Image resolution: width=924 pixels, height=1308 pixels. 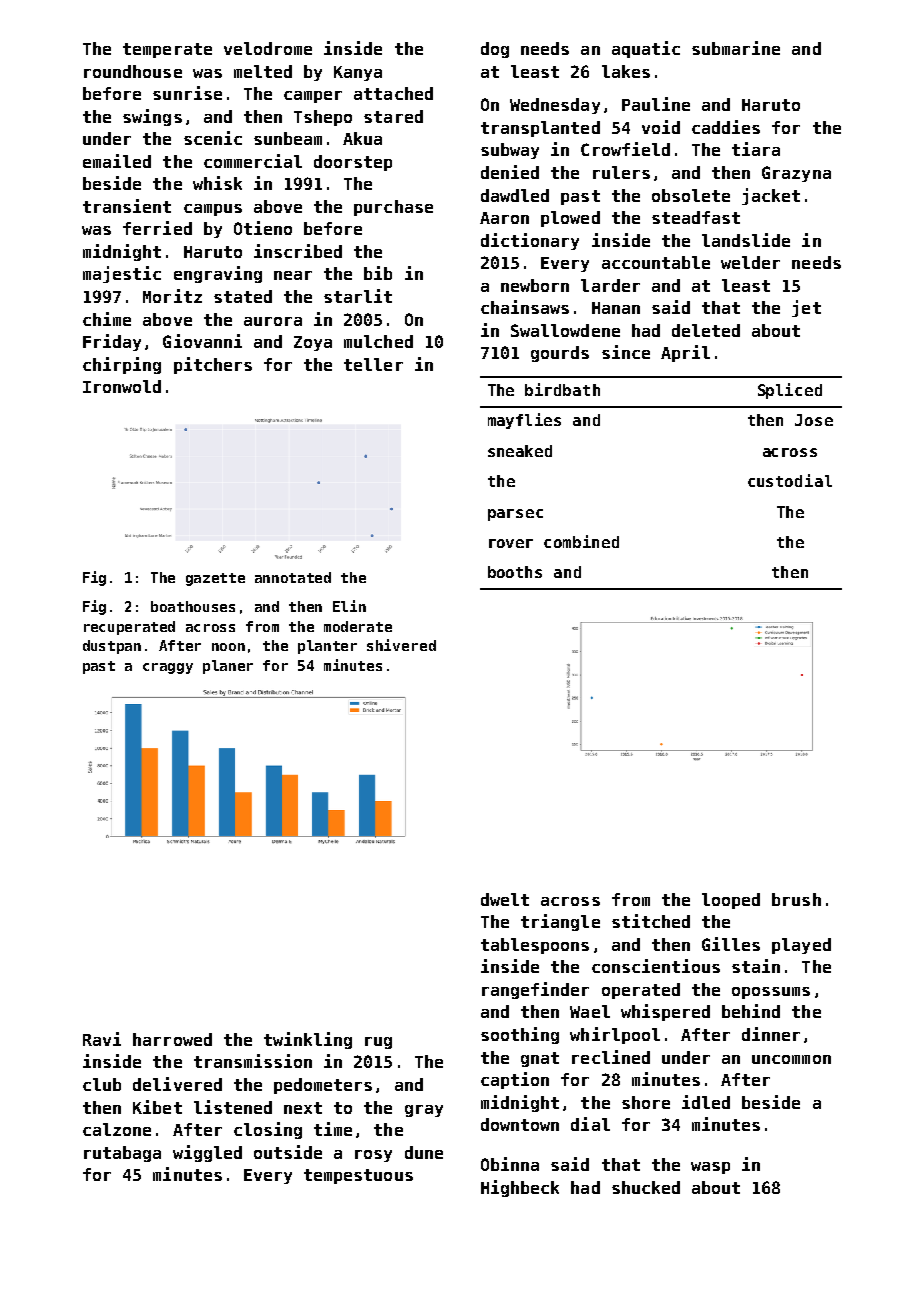 I want to click on parsec, so click(x=515, y=515).
